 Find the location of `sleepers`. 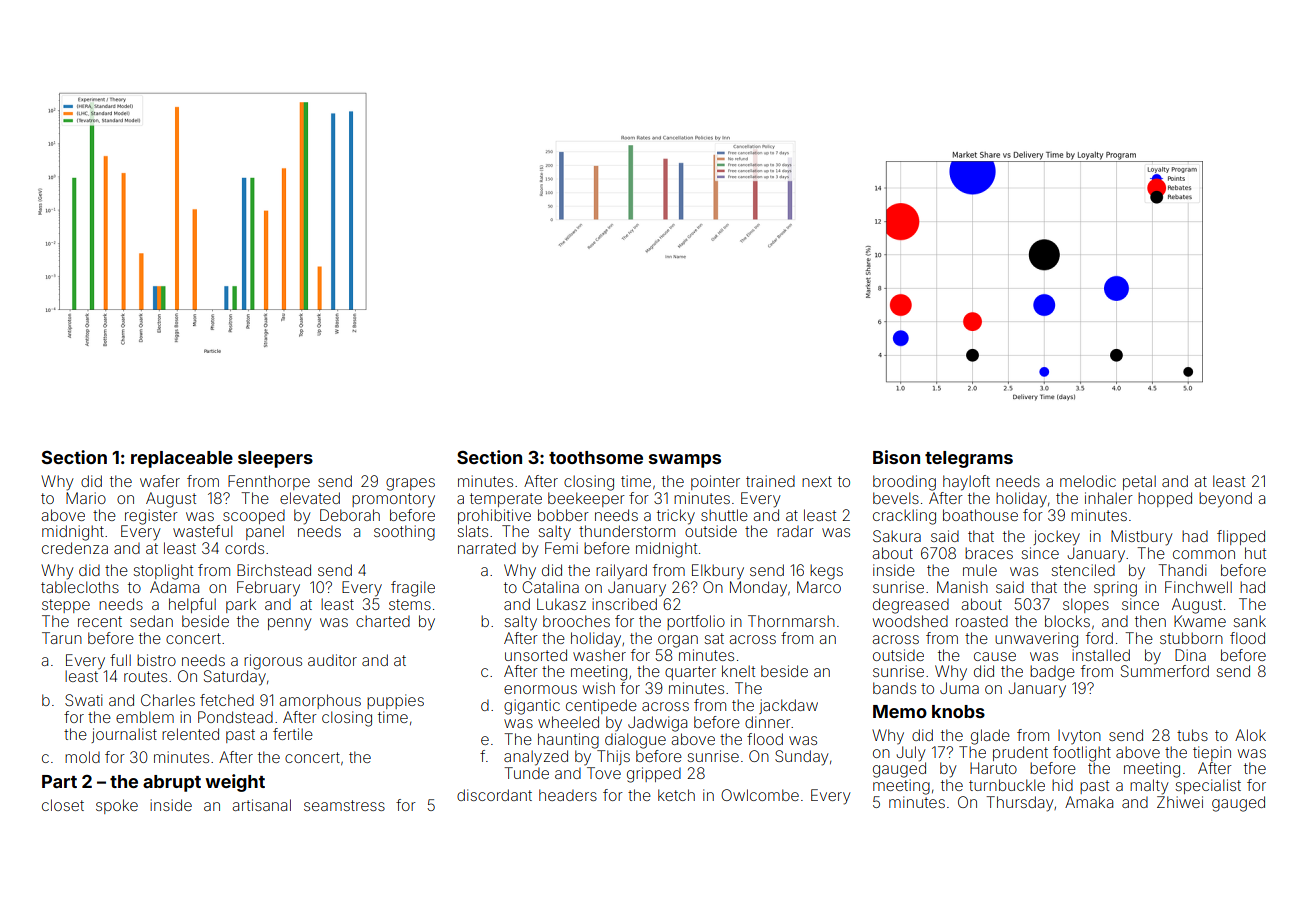

sleepers is located at coordinates (275, 459).
